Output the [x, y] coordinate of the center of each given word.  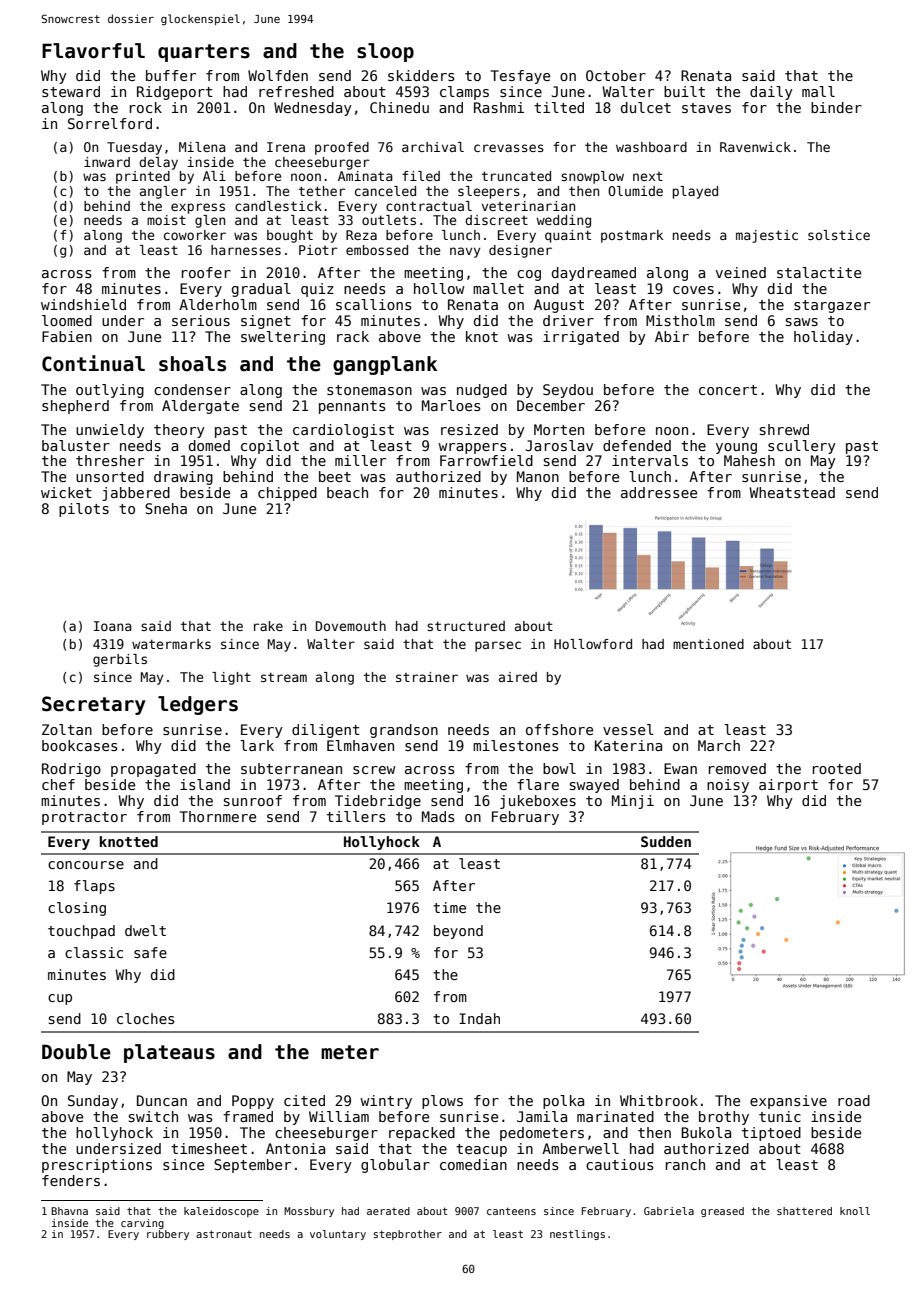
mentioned [708, 644]
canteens [511, 1211]
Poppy [253, 1102]
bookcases [80, 745]
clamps [464, 93]
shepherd [75, 407]
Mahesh [749, 460]
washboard [651, 147]
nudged [482, 391]
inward [107, 162]
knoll [855, 1211]
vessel [628, 729]
